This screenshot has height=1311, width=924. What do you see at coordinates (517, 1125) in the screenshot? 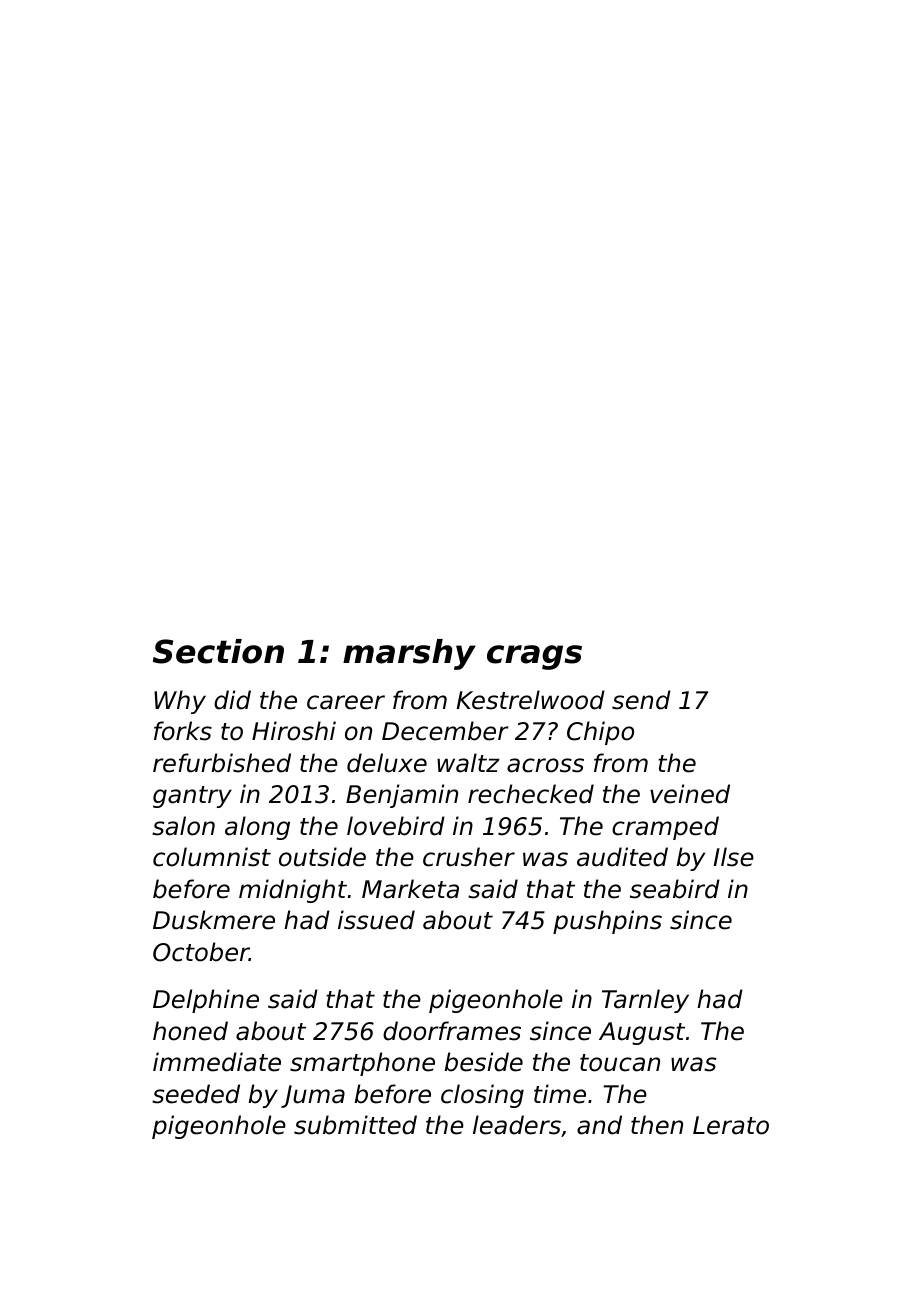
I see `leaders` at bounding box center [517, 1125].
